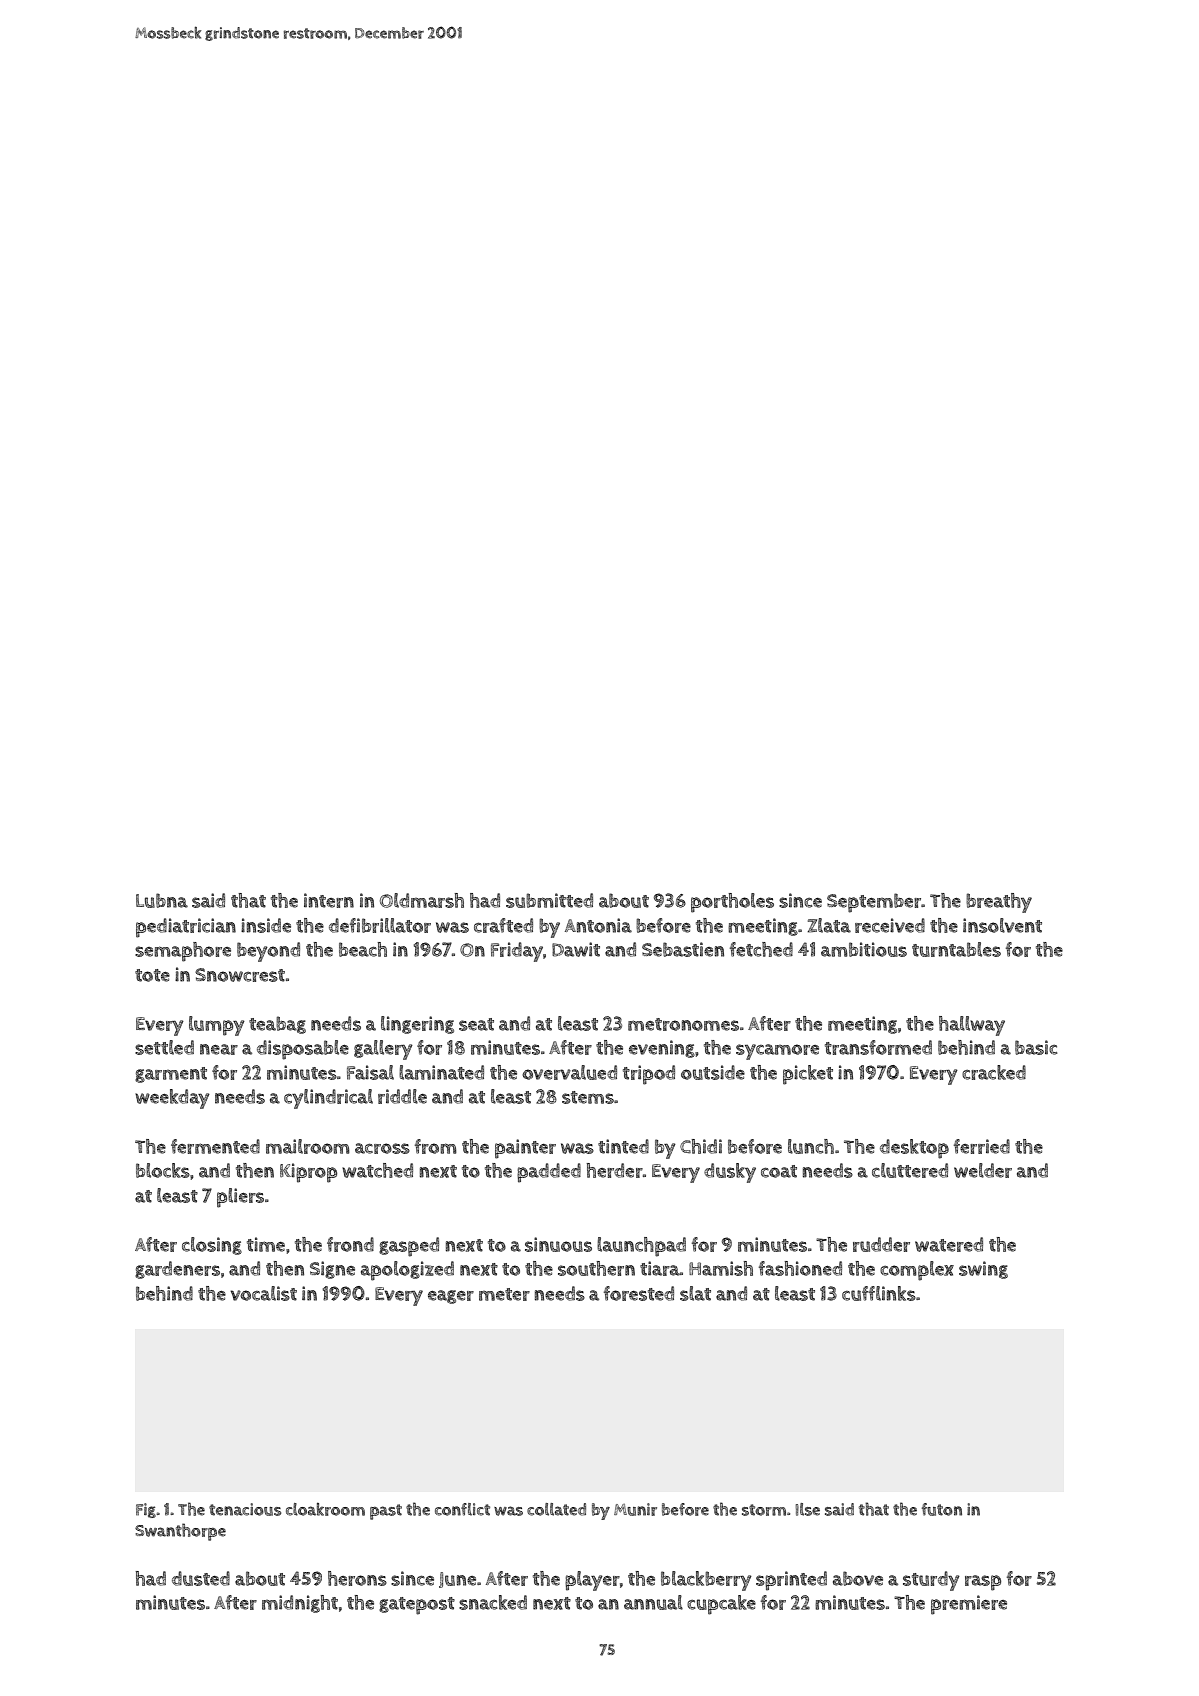 Image resolution: width=1199 pixels, height=1696 pixels. I want to click on lunch, so click(811, 1146).
